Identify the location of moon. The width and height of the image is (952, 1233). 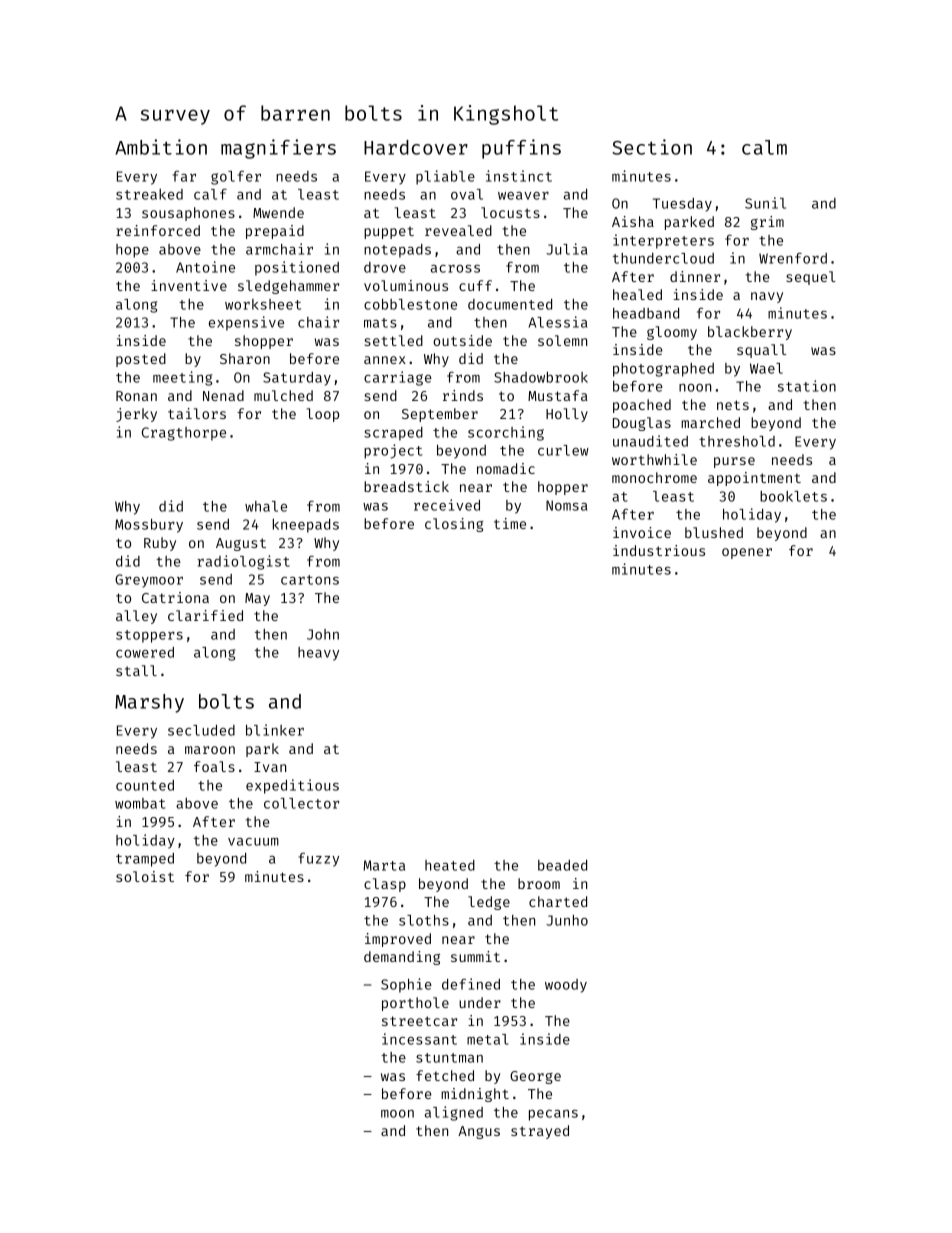
(397, 1114).
